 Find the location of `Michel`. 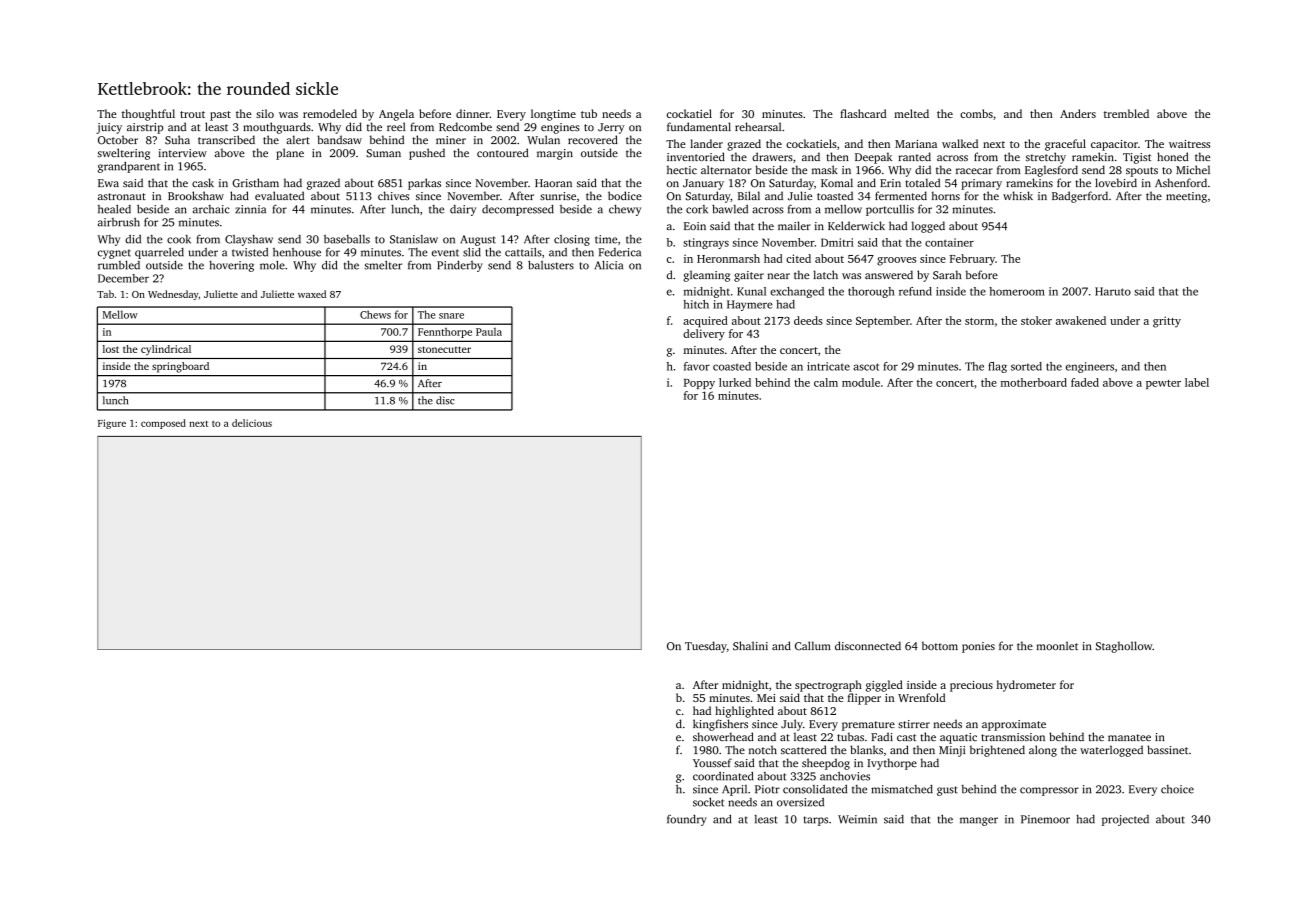

Michel is located at coordinates (1193, 169).
